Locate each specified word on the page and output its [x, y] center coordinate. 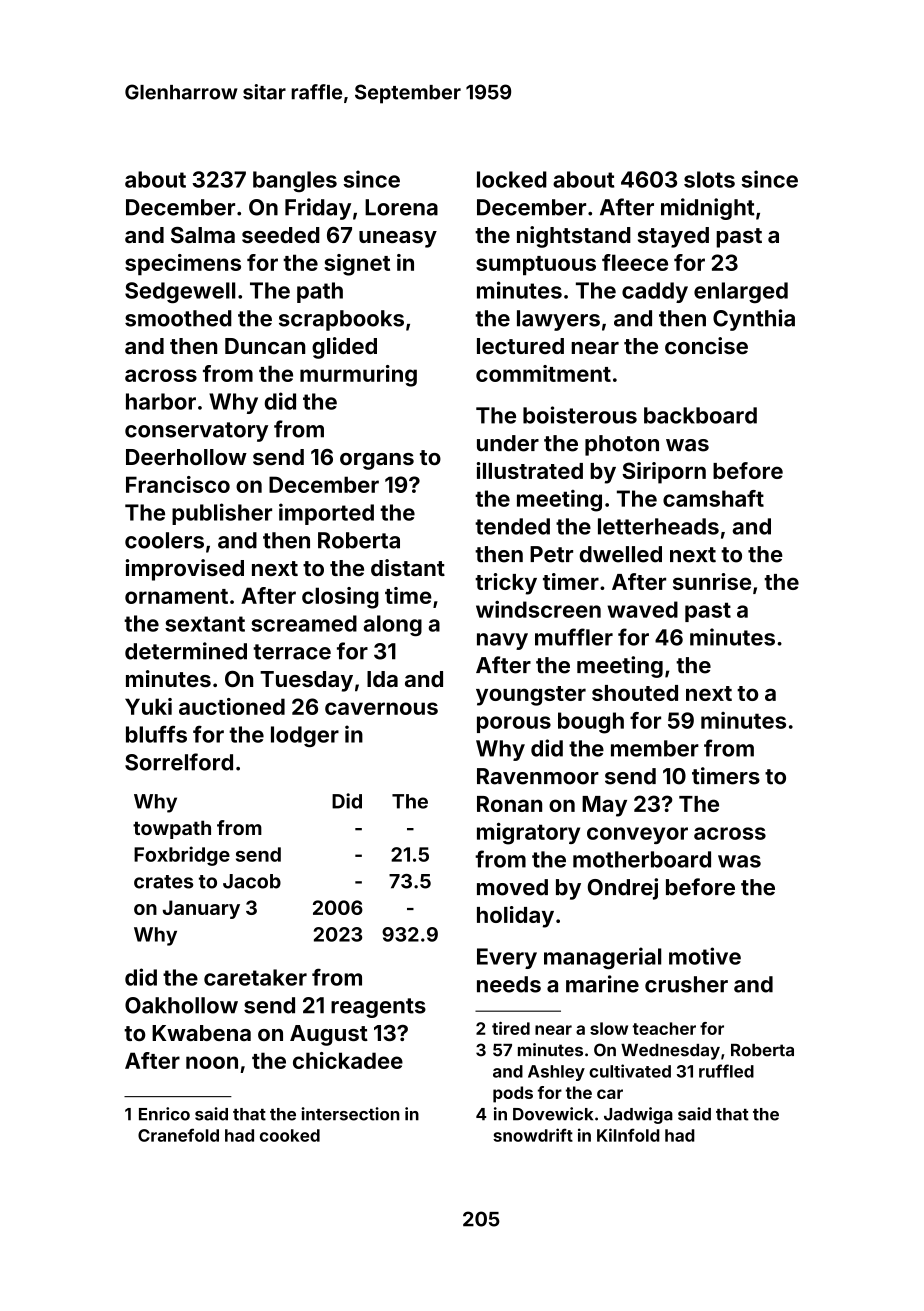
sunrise [712, 581]
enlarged [741, 292]
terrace [292, 652]
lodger [305, 736]
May [604, 806]
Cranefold [178, 1135]
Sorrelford [179, 762]
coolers [164, 540]
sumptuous [536, 265]
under [508, 443]
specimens [183, 264]
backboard [700, 415]
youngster [531, 696]
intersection [350, 1114]
